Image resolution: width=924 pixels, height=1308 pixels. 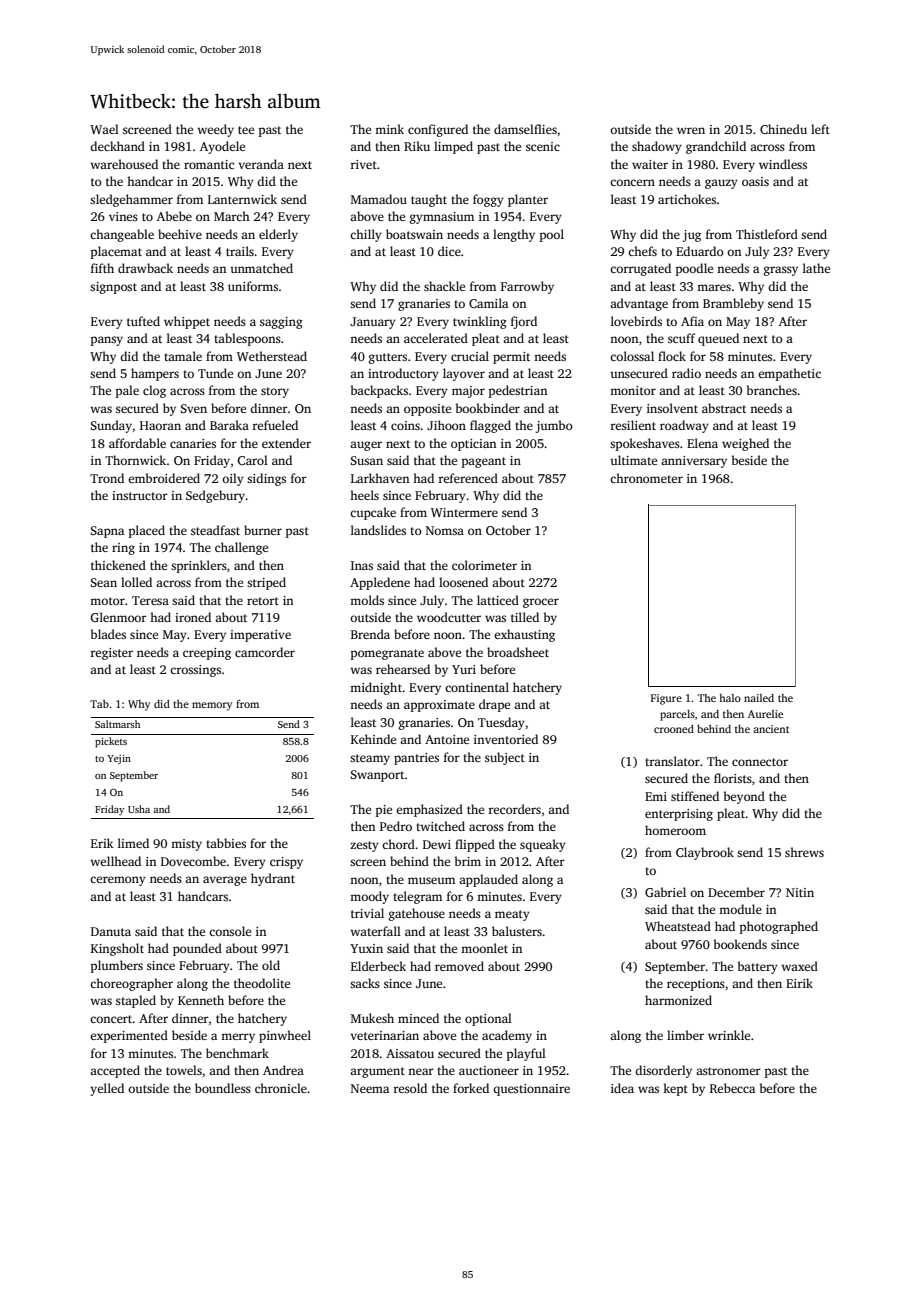 I want to click on mink, so click(x=389, y=129).
